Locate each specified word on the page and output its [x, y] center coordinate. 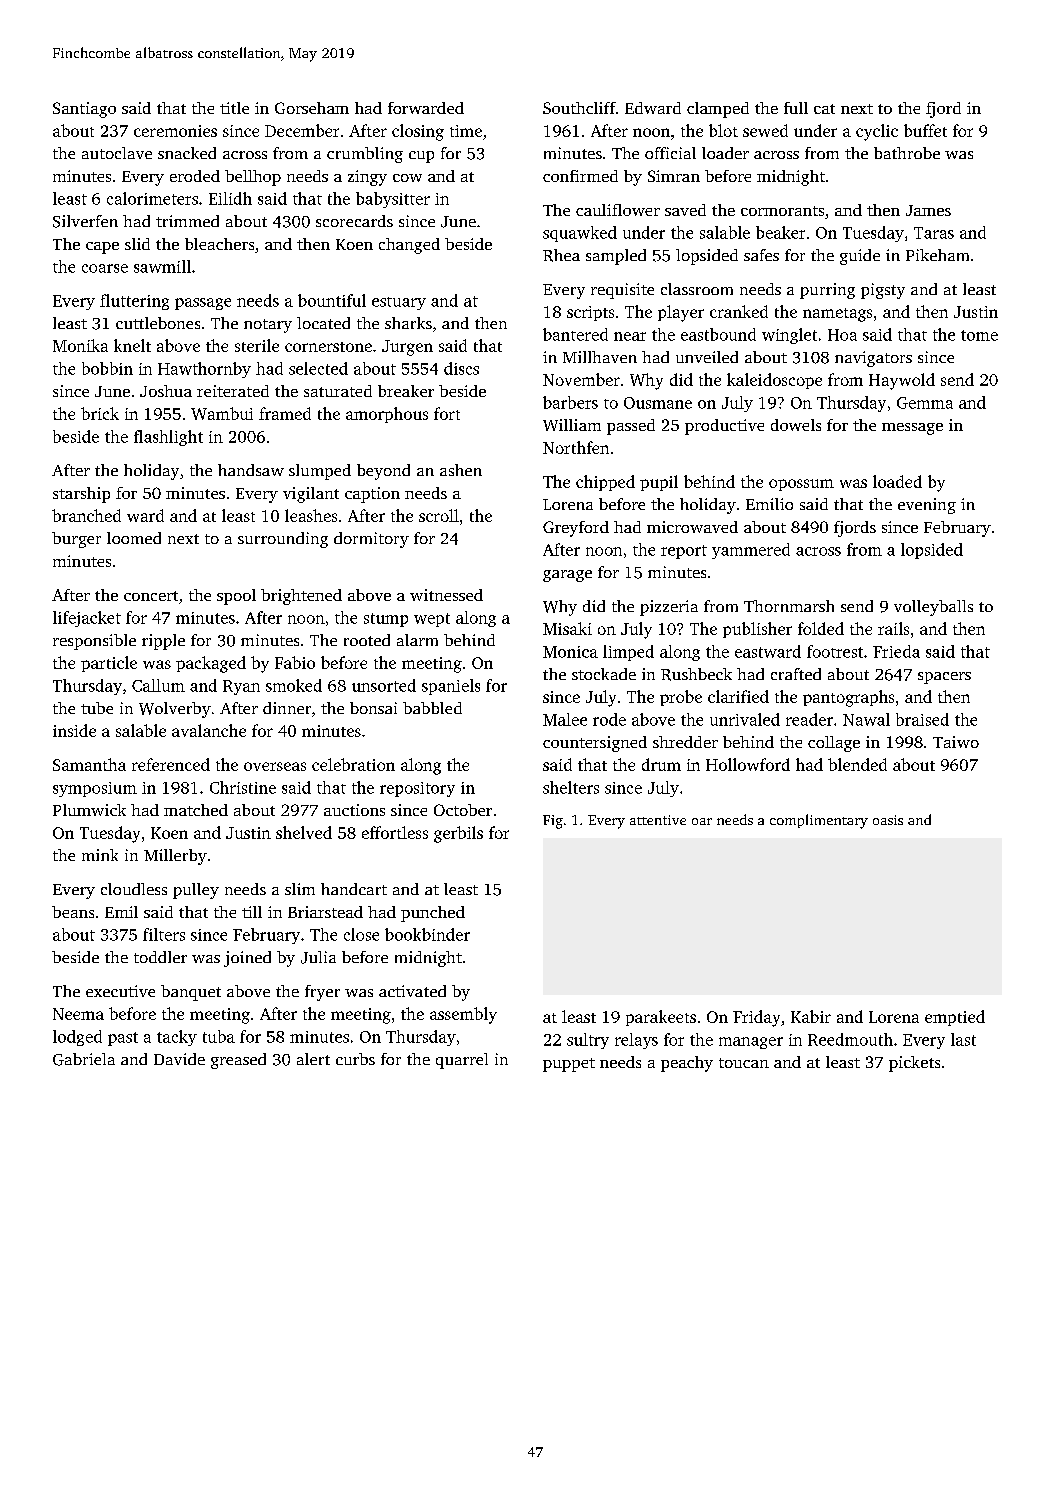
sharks [408, 323]
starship [81, 495]
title [234, 108]
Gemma [925, 403]
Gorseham [312, 108]
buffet [925, 130]
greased [238, 1061]
